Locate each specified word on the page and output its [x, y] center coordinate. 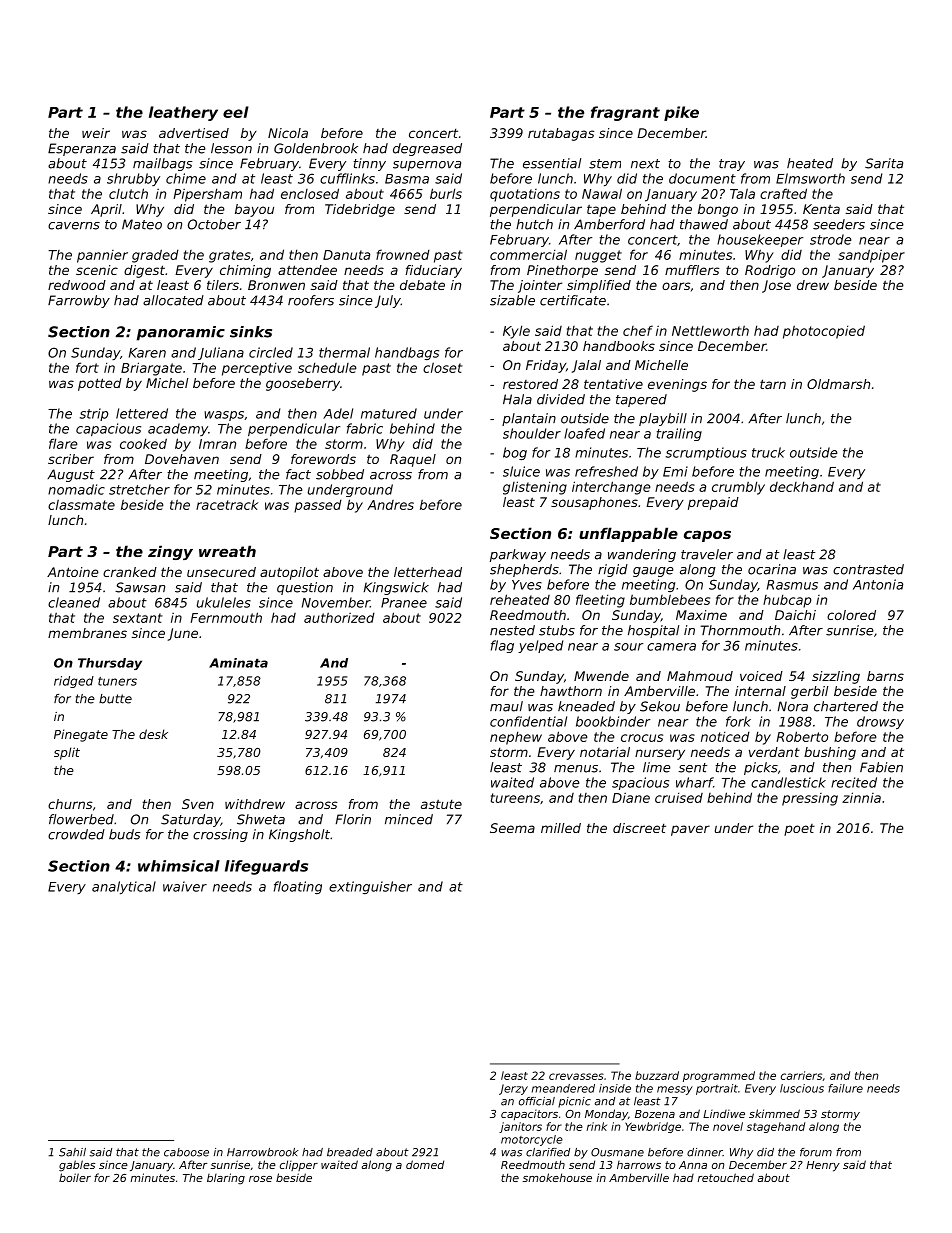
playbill [663, 419]
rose [260, 1179]
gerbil [809, 692]
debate [422, 285]
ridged [74, 682]
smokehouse [557, 1177]
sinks [251, 332]
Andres [390, 505]
